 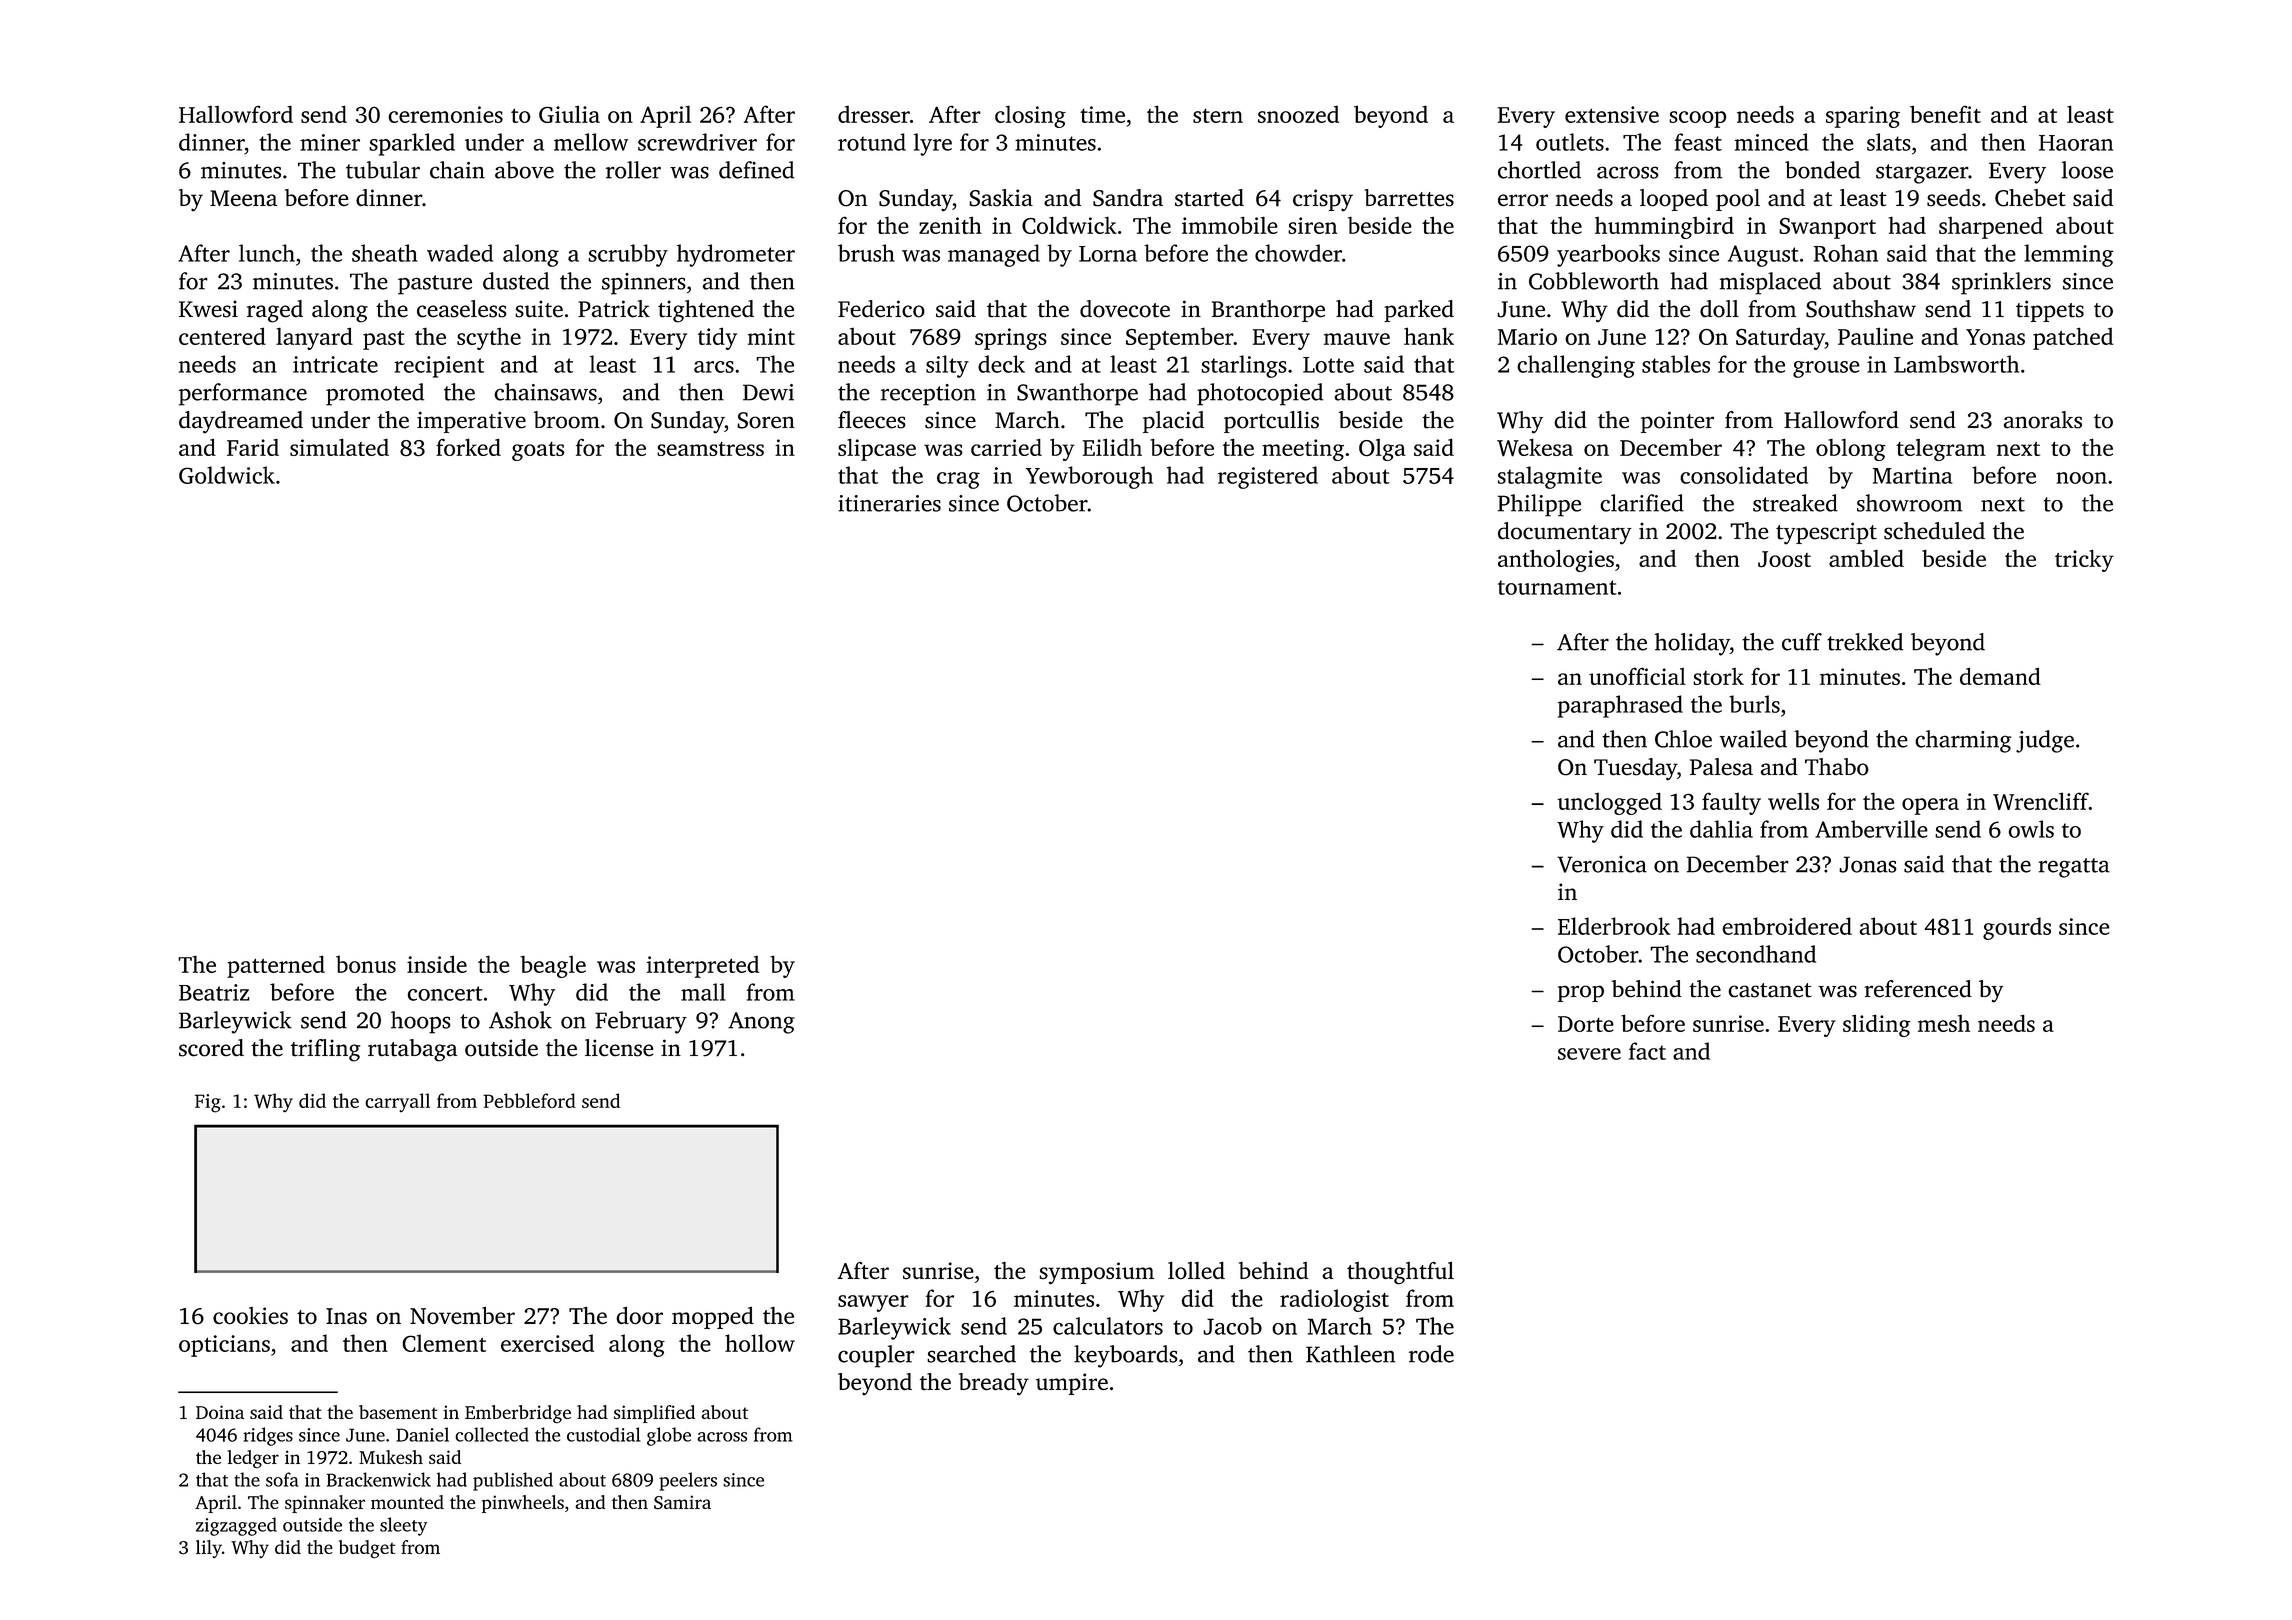 I want to click on budget, so click(x=367, y=1549).
